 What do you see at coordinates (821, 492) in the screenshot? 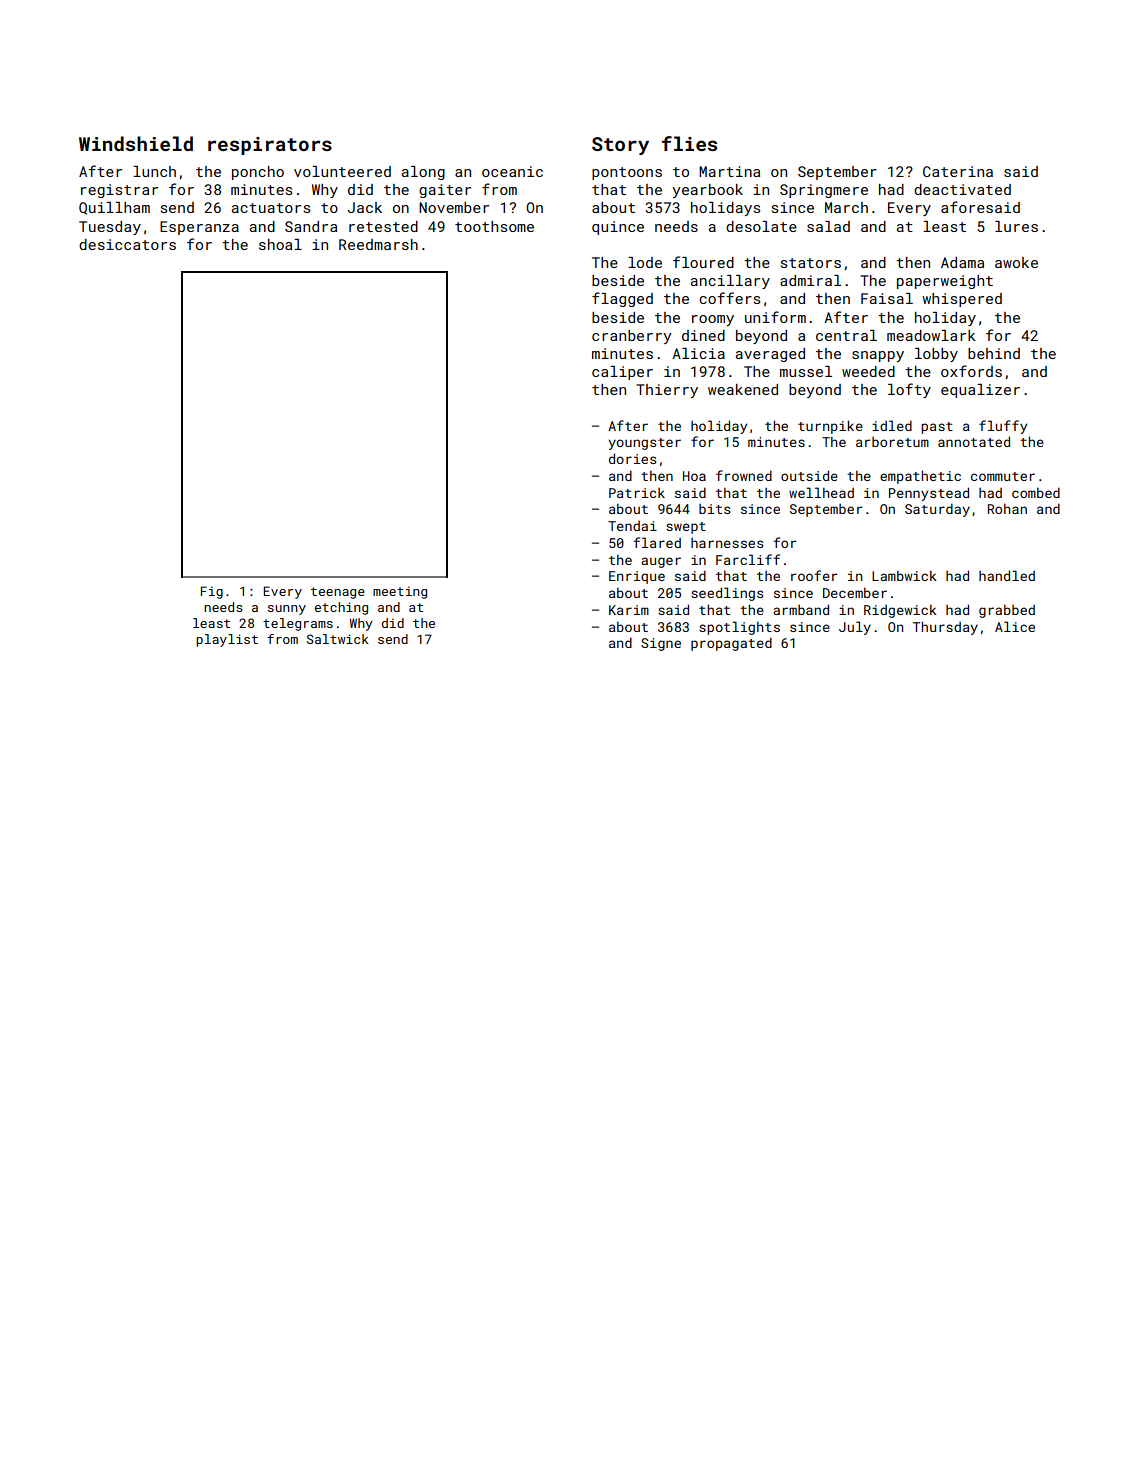
I see `wellhead` at bounding box center [821, 492].
